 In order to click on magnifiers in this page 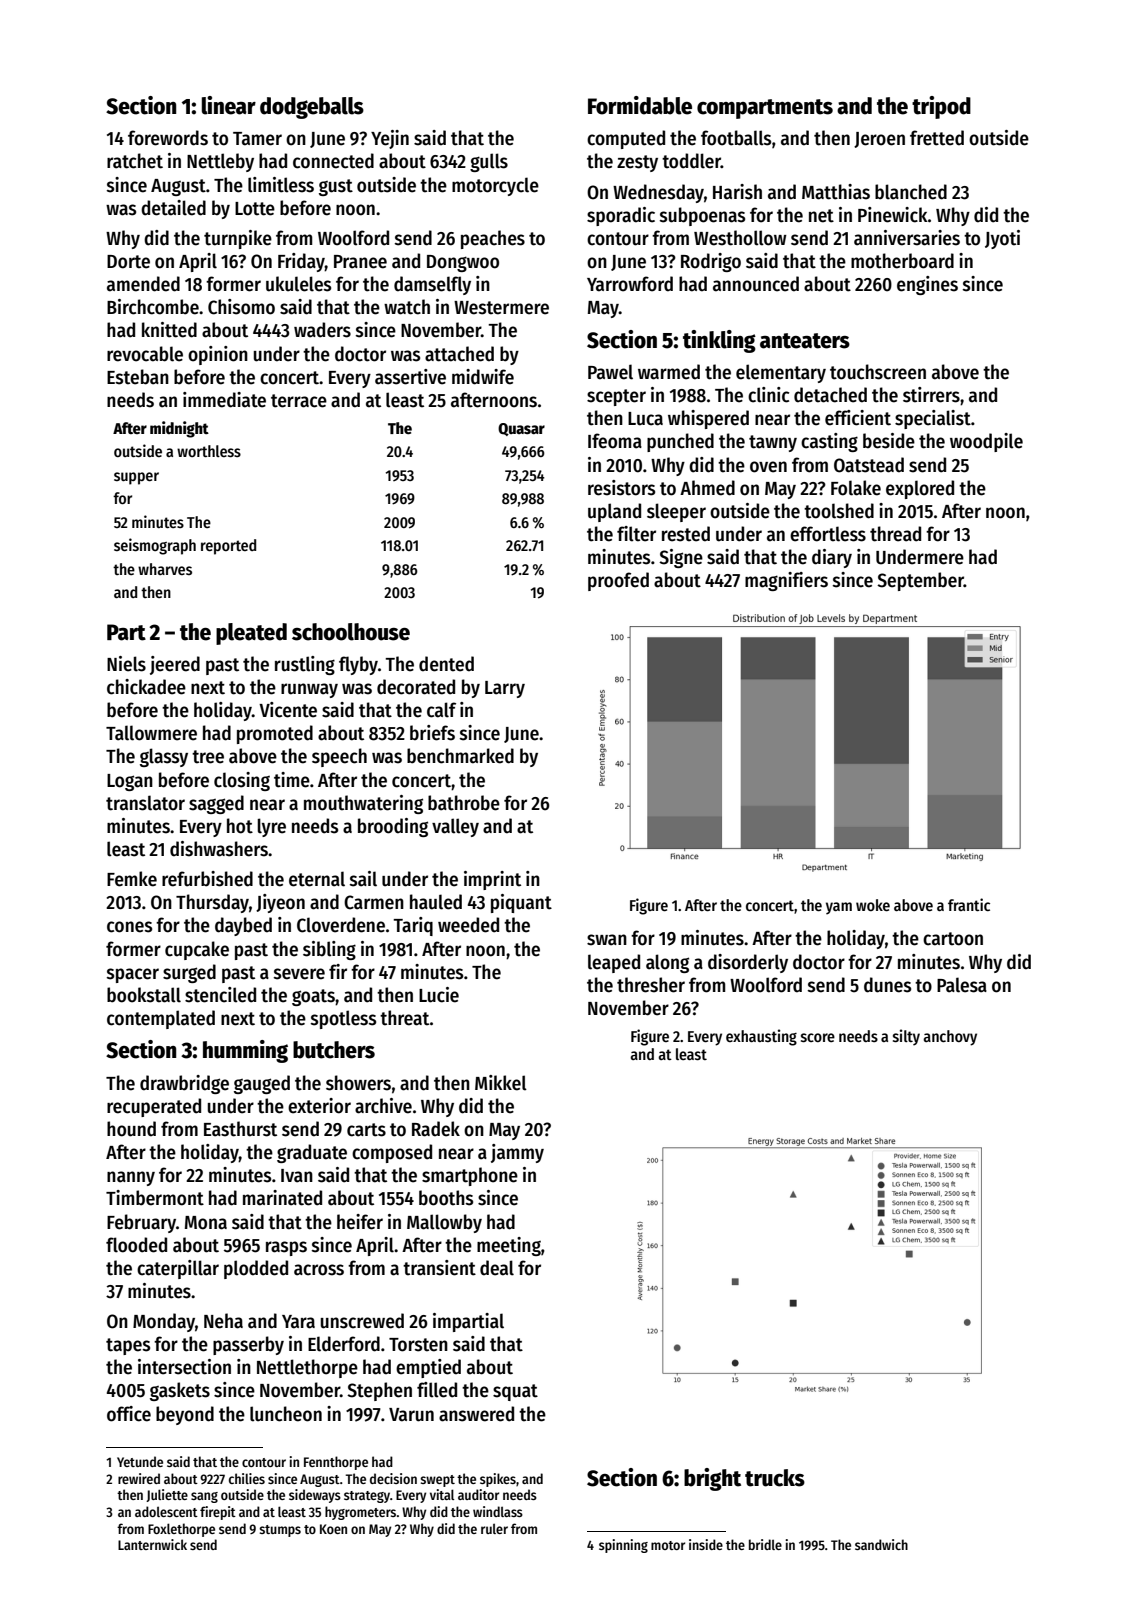, I will do `click(786, 581)`.
